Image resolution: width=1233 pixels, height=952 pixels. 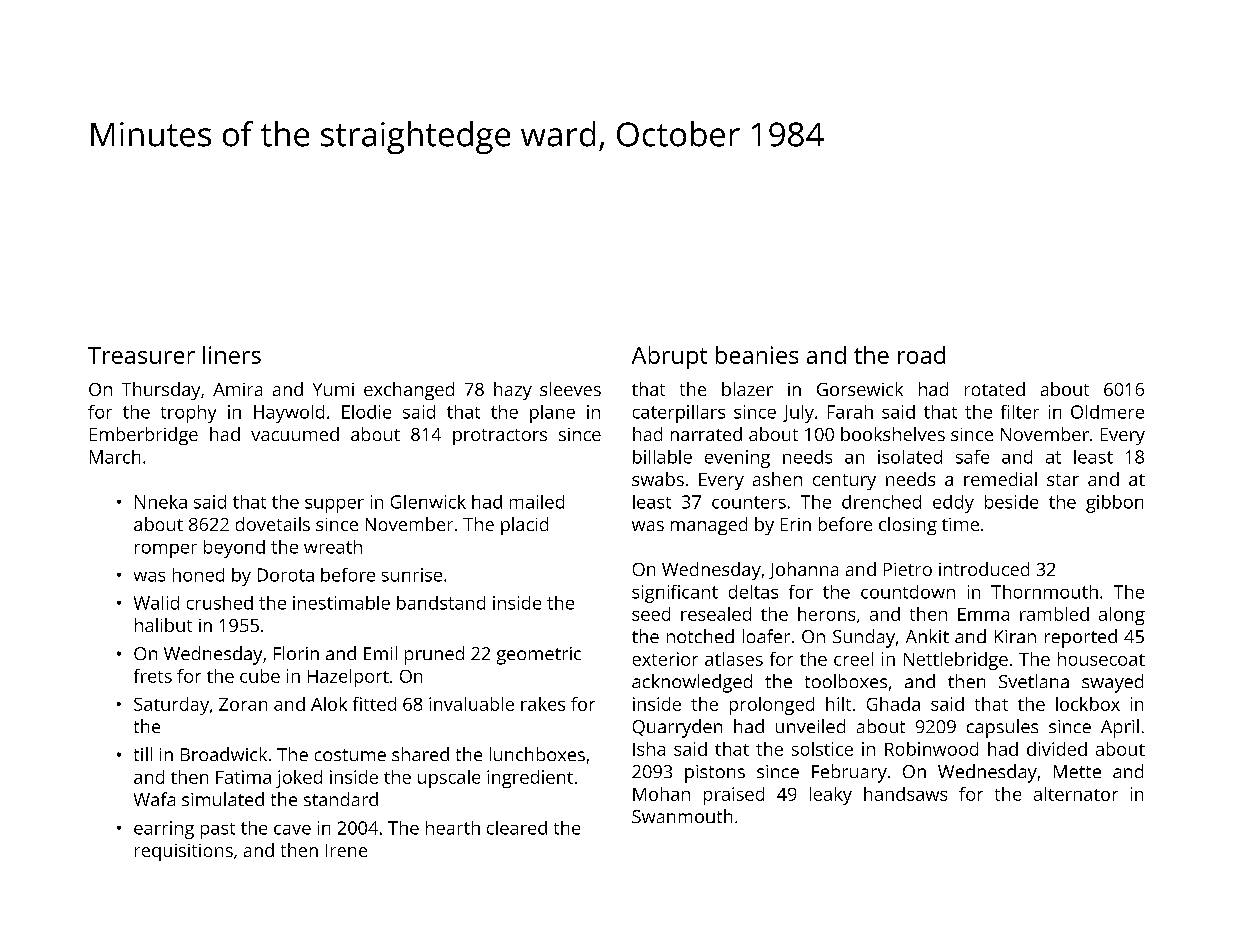 What do you see at coordinates (539, 656) in the document?
I see `geometric` at bounding box center [539, 656].
